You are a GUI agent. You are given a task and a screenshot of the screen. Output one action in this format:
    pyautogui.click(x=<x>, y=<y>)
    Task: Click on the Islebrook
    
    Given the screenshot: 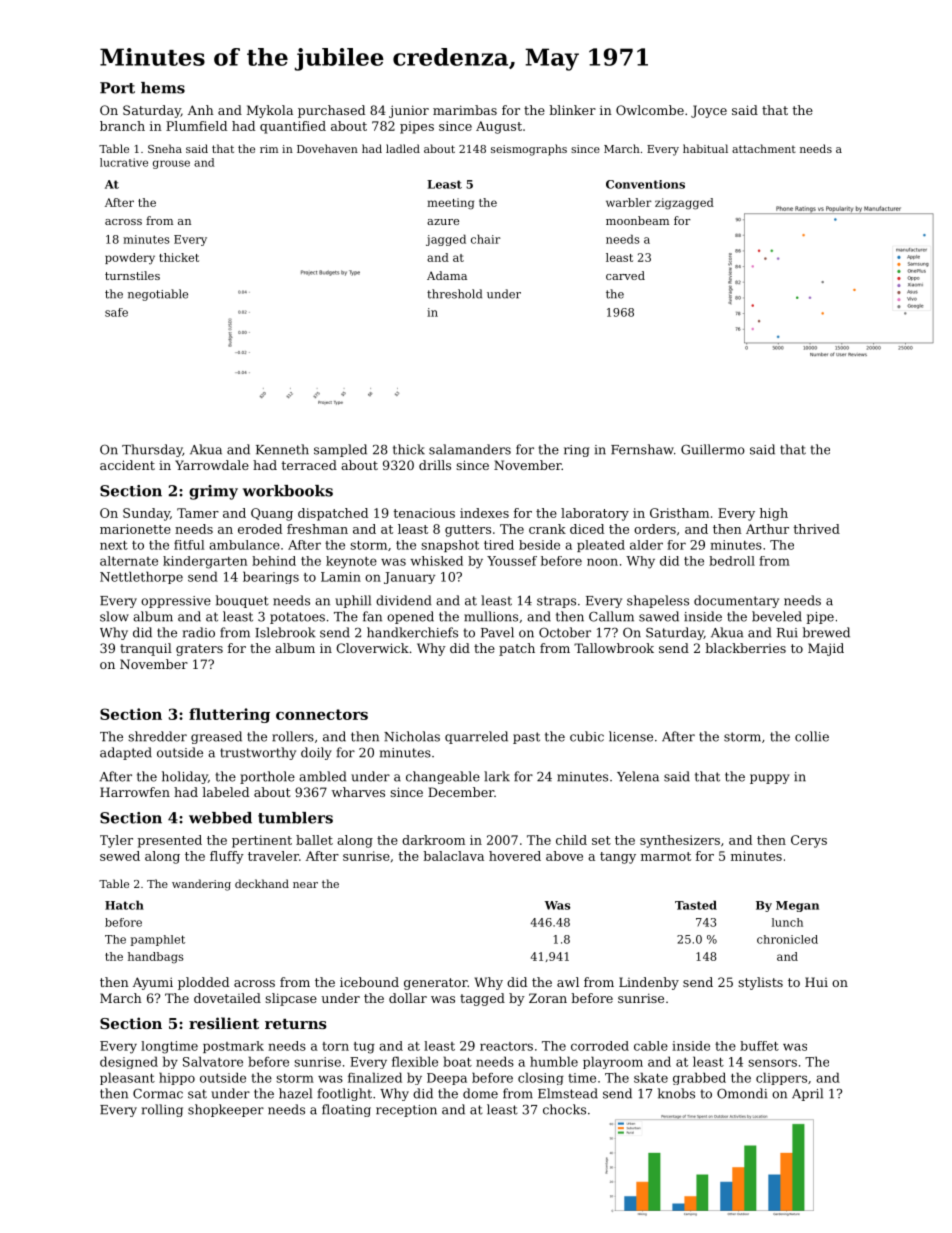 What is the action you would take?
    pyautogui.click(x=285, y=632)
